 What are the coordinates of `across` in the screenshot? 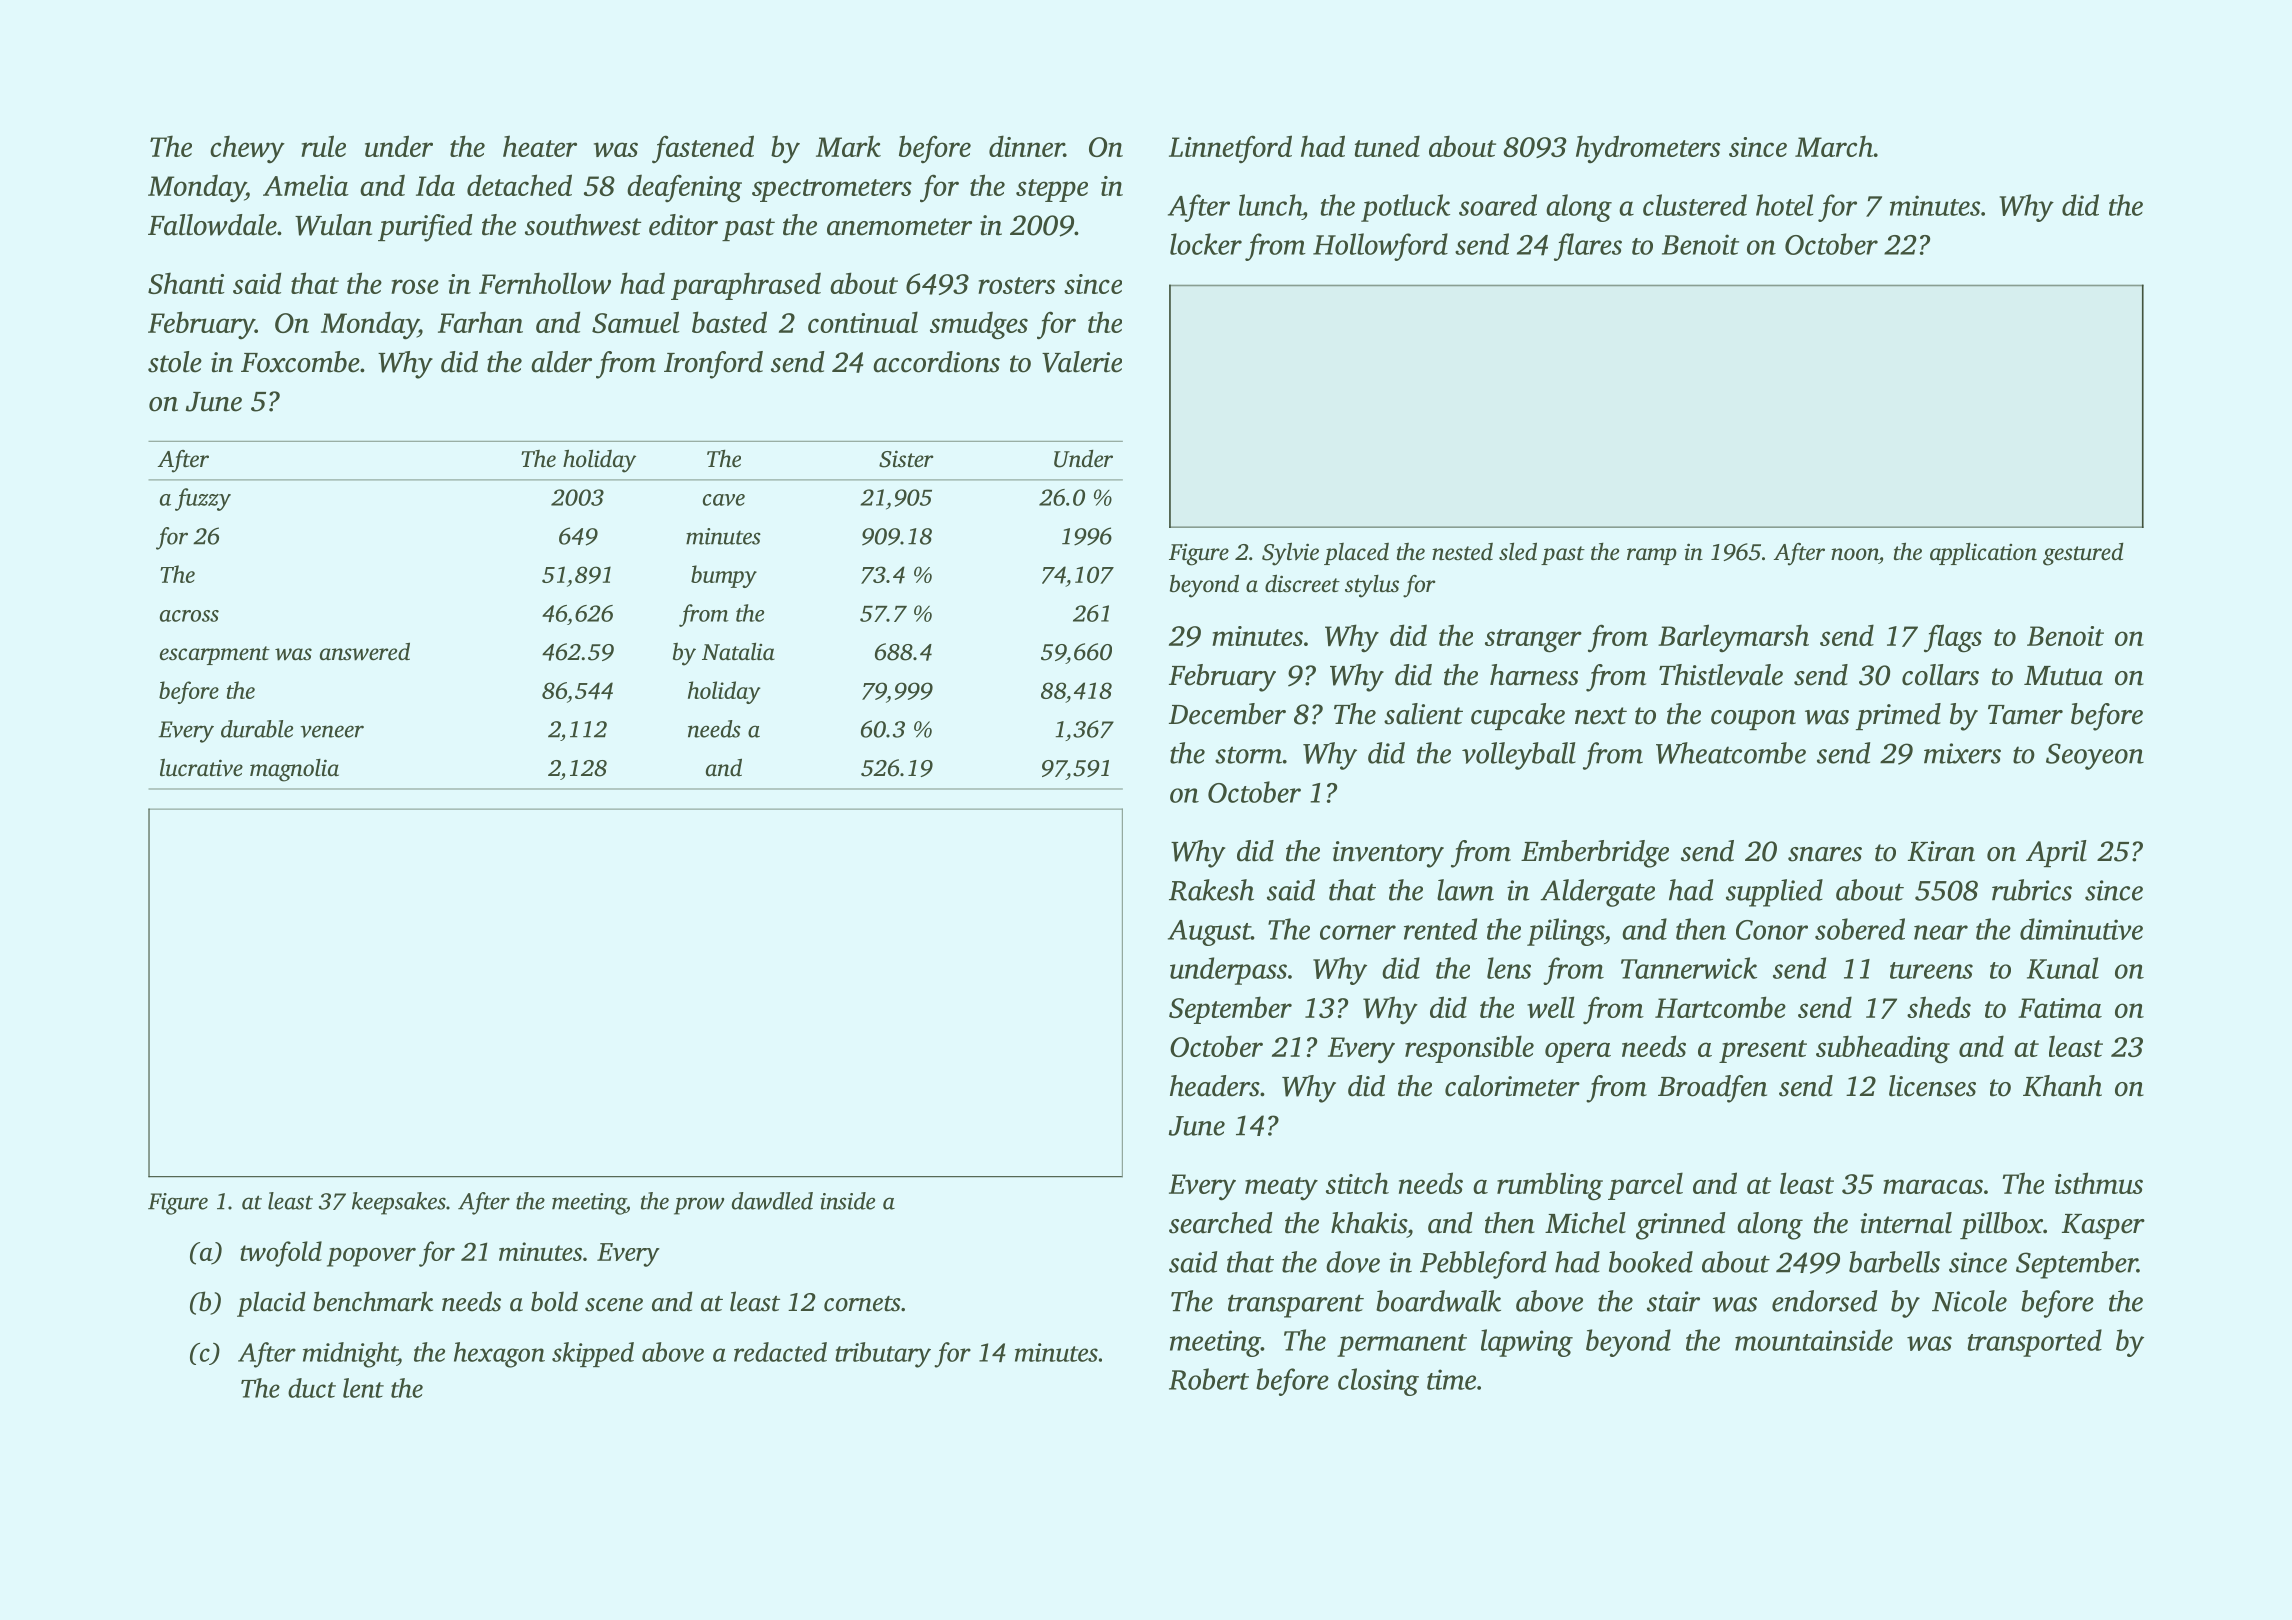 It's located at (189, 616).
